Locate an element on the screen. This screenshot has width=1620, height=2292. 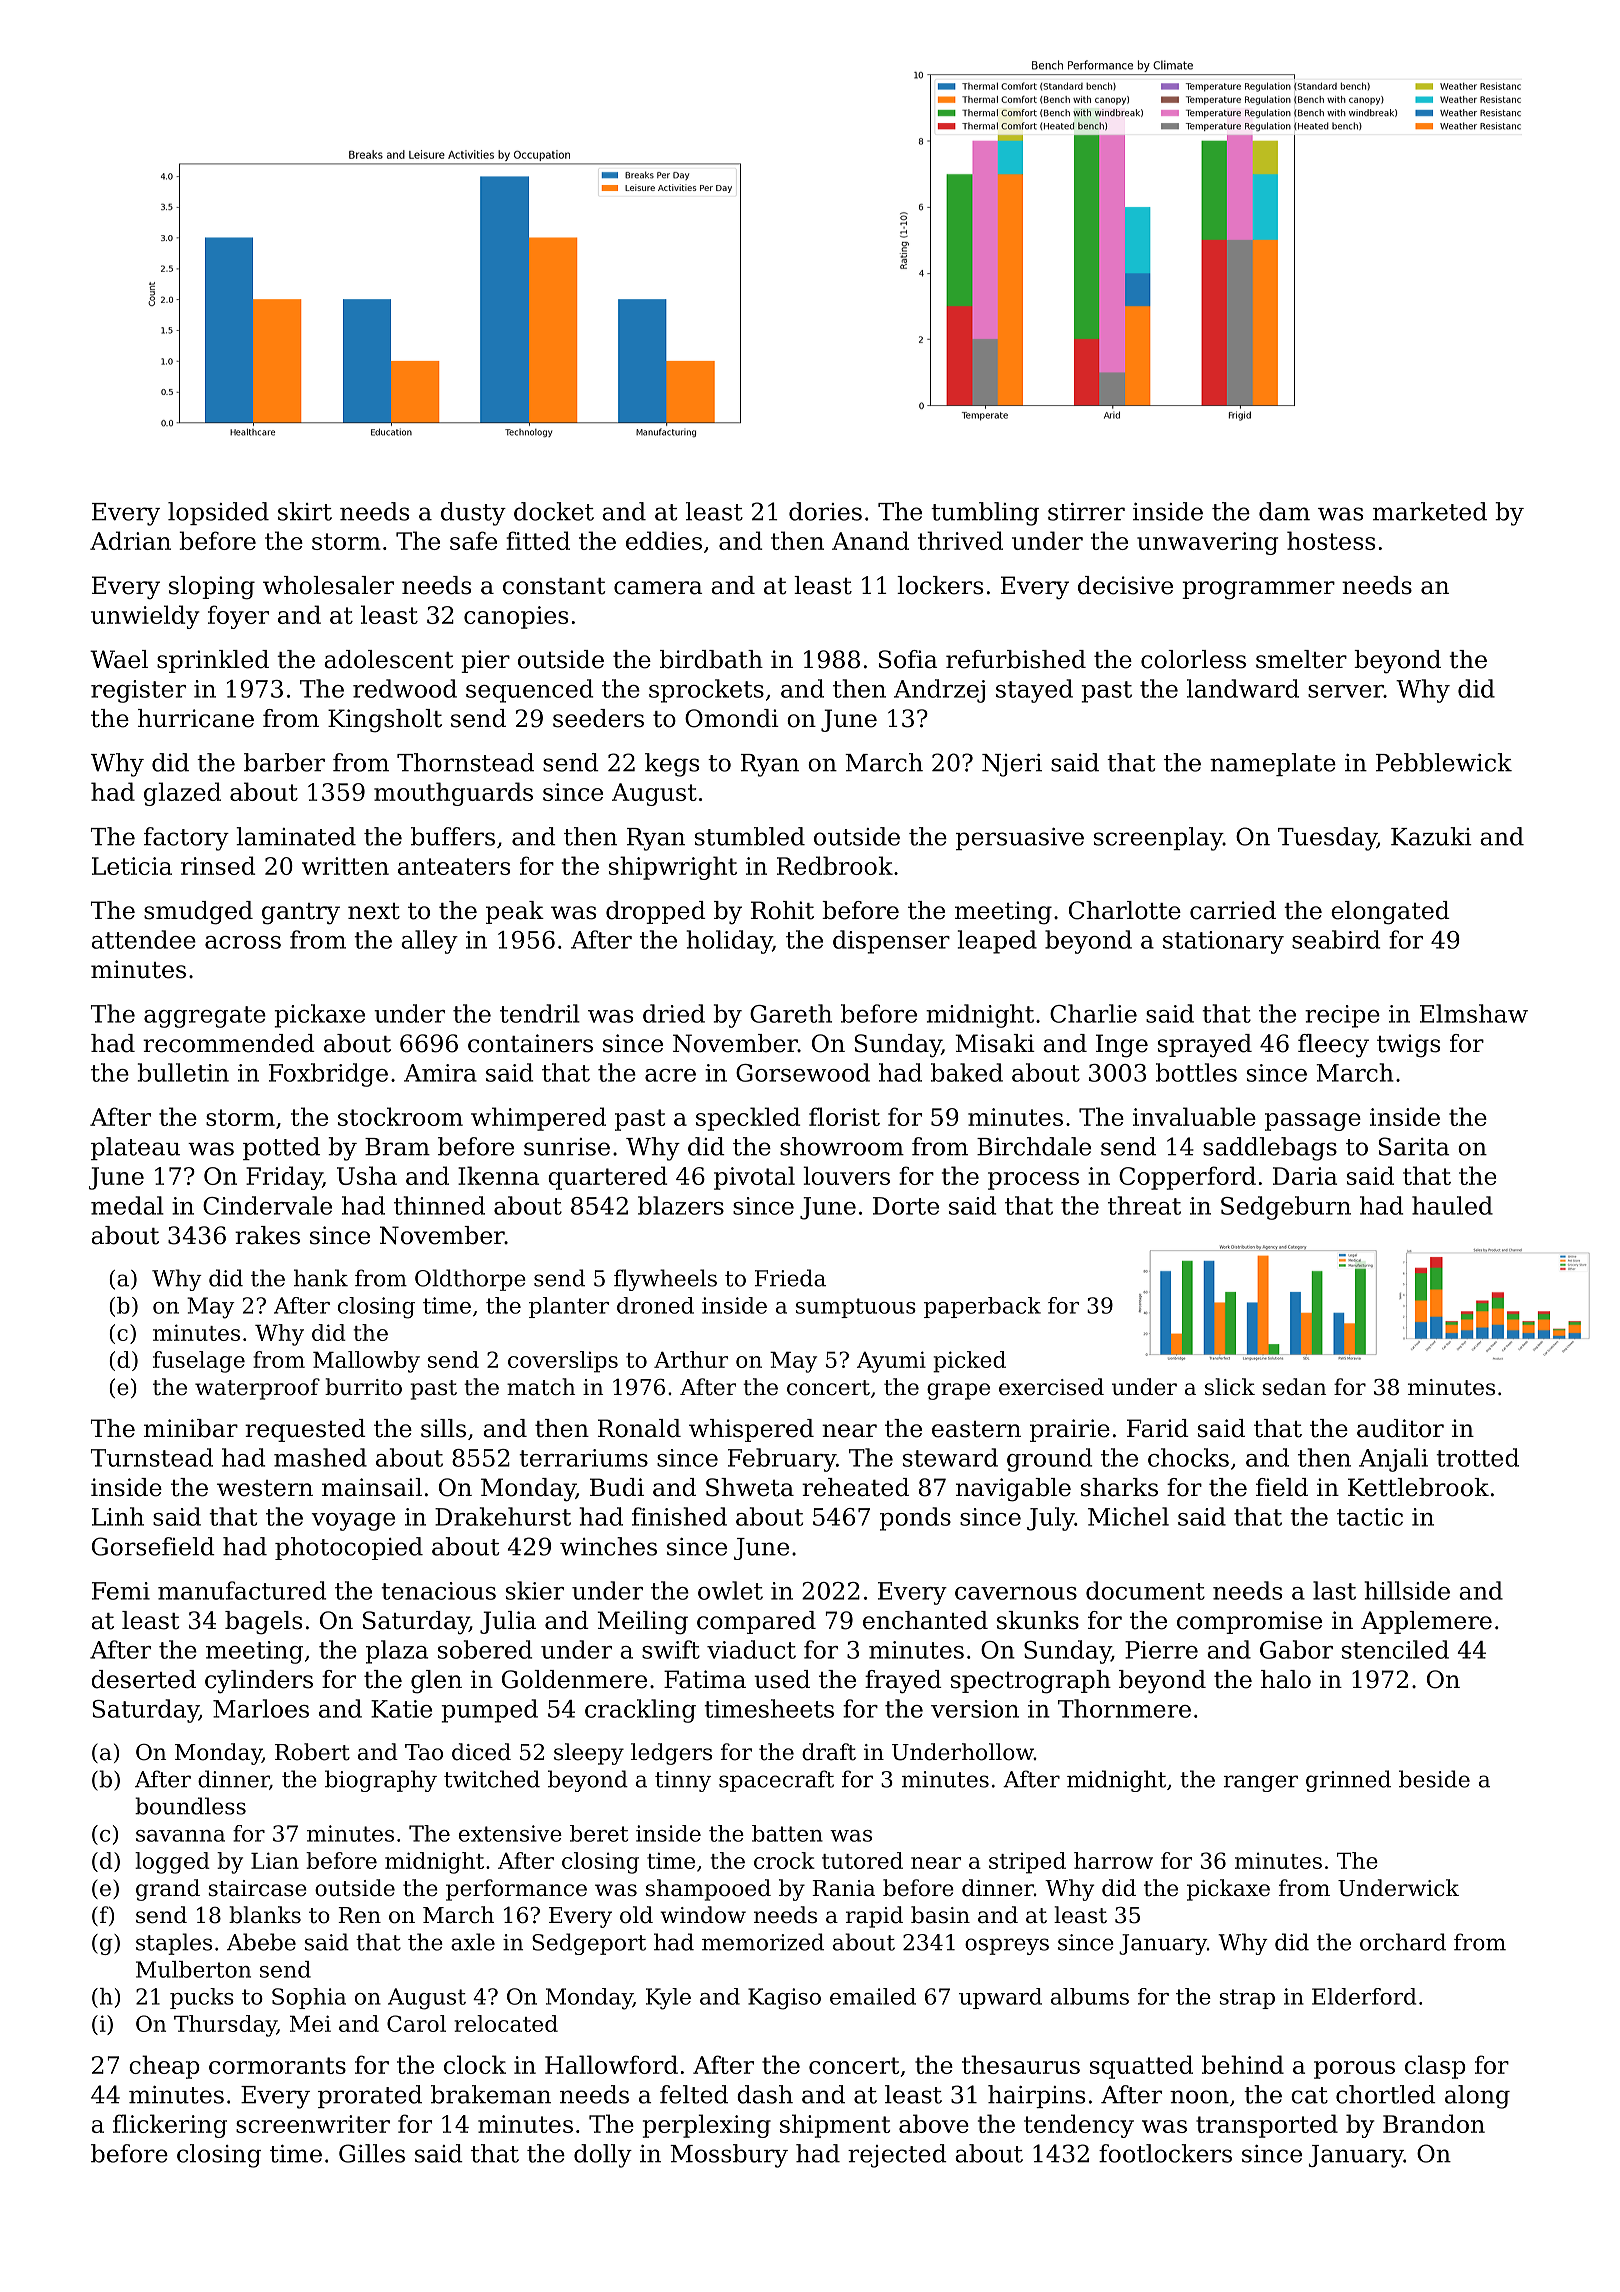
grinned is located at coordinates (1348, 1781).
